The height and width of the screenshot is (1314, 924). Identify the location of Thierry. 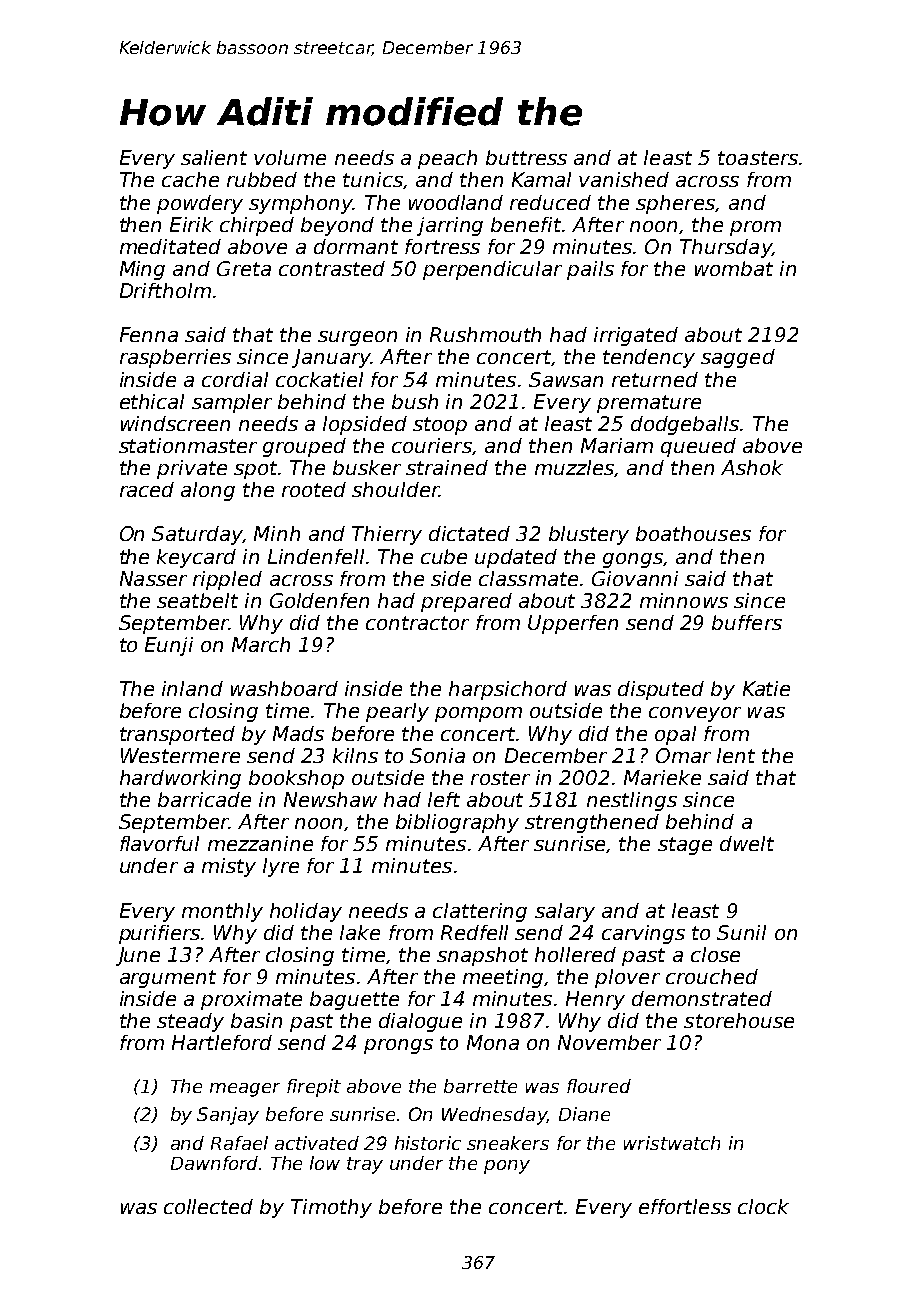
(387, 535).
